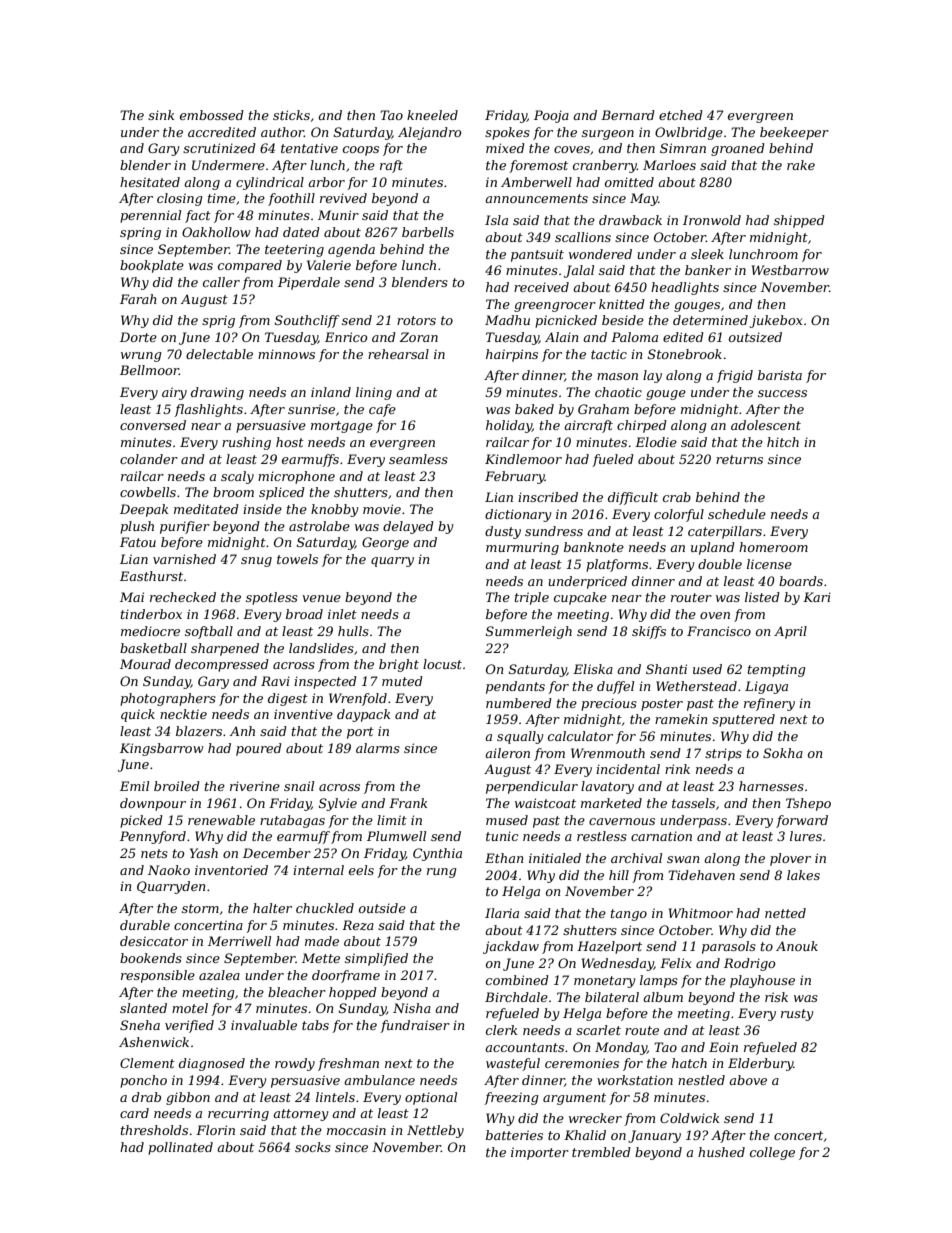 Image resolution: width=952 pixels, height=1233 pixels. What do you see at coordinates (219, 354) in the image?
I see `delectable` at bounding box center [219, 354].
